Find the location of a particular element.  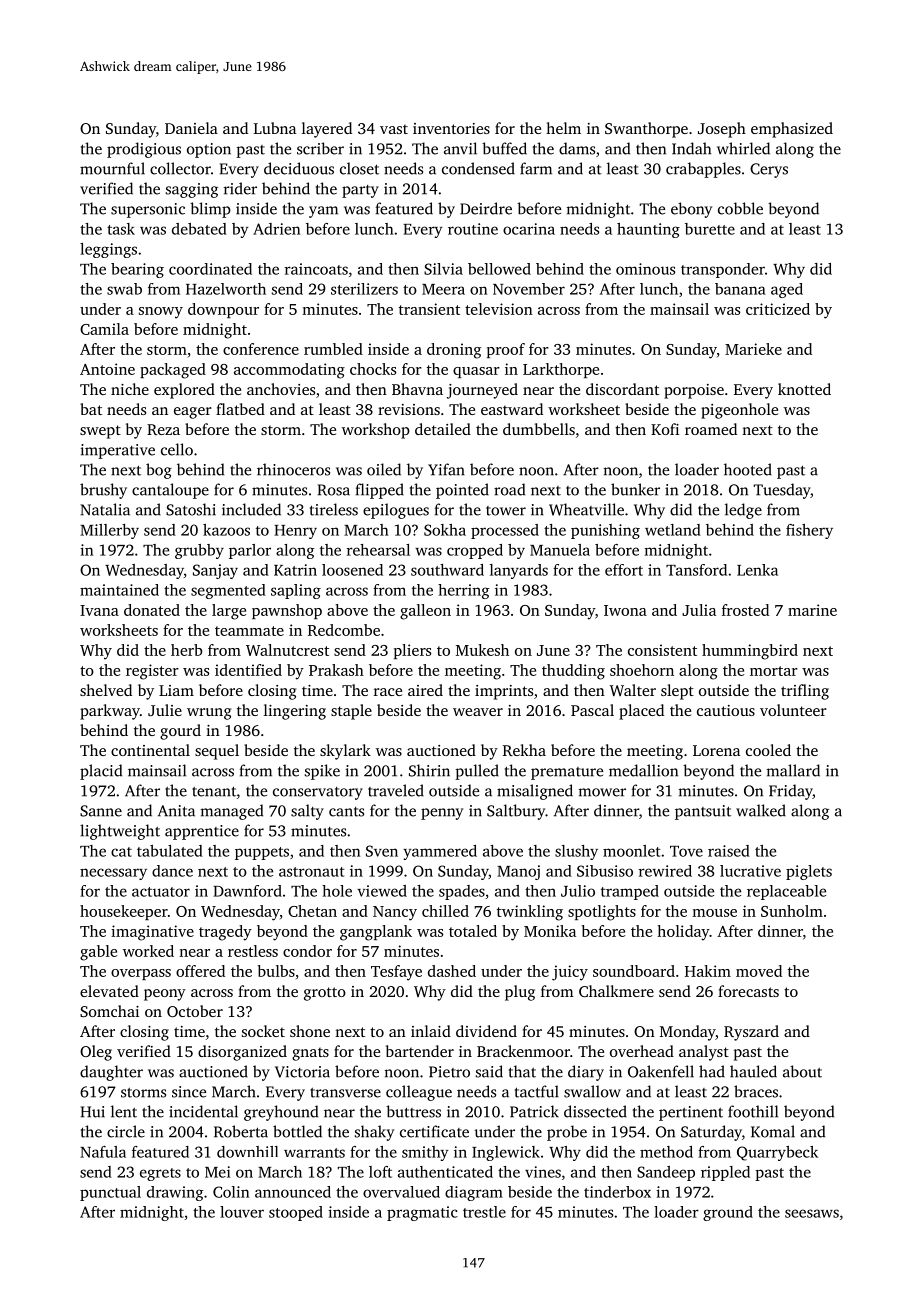

detailed is located at coordinates (443, 429).
